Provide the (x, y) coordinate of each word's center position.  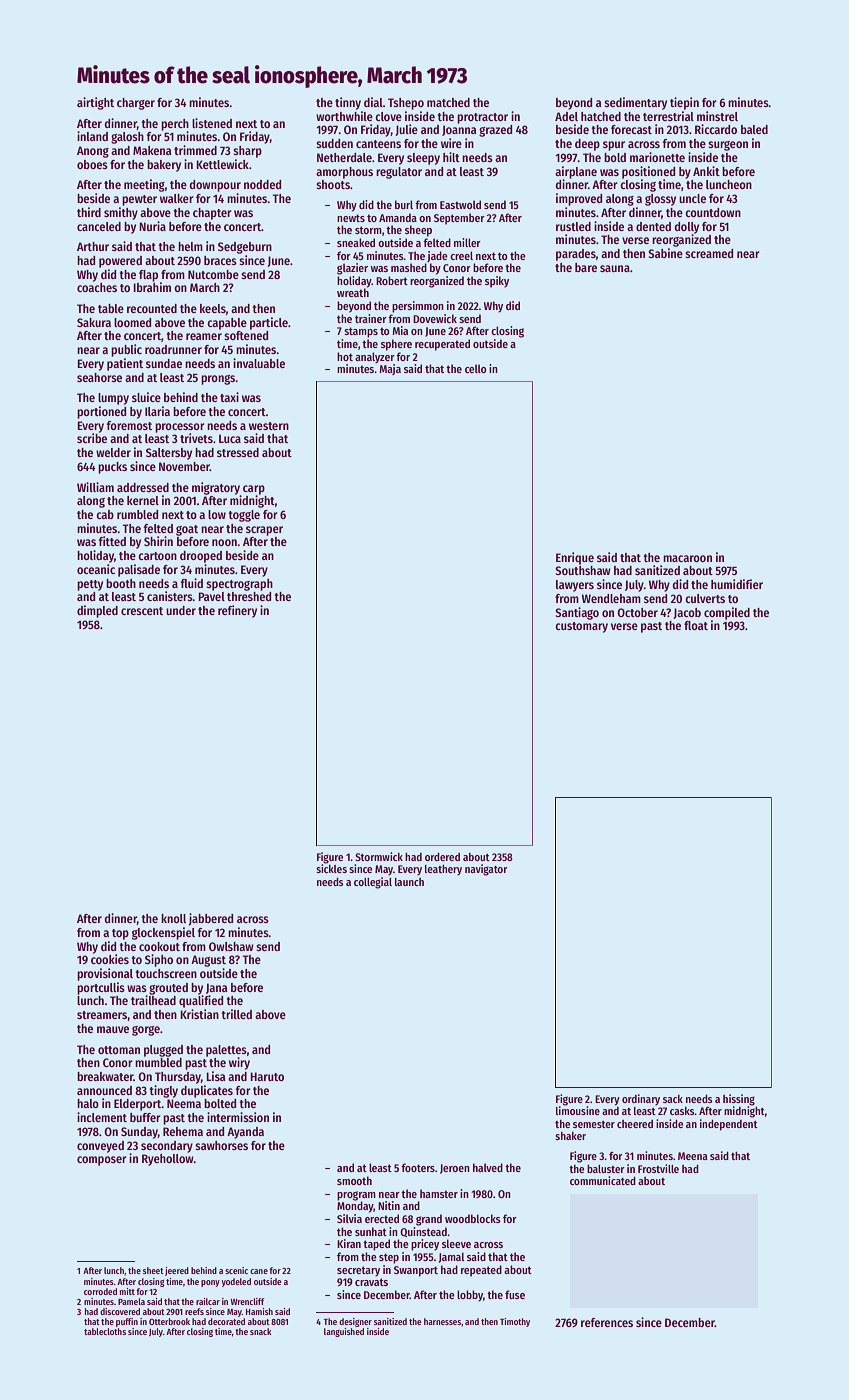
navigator (486, 870)
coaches (97, 287)
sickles (331, 868)
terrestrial (668, 116)
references (607, 1322)
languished (344, 1332)
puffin (127, 1322)
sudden (334, 143)
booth (121, 583)
